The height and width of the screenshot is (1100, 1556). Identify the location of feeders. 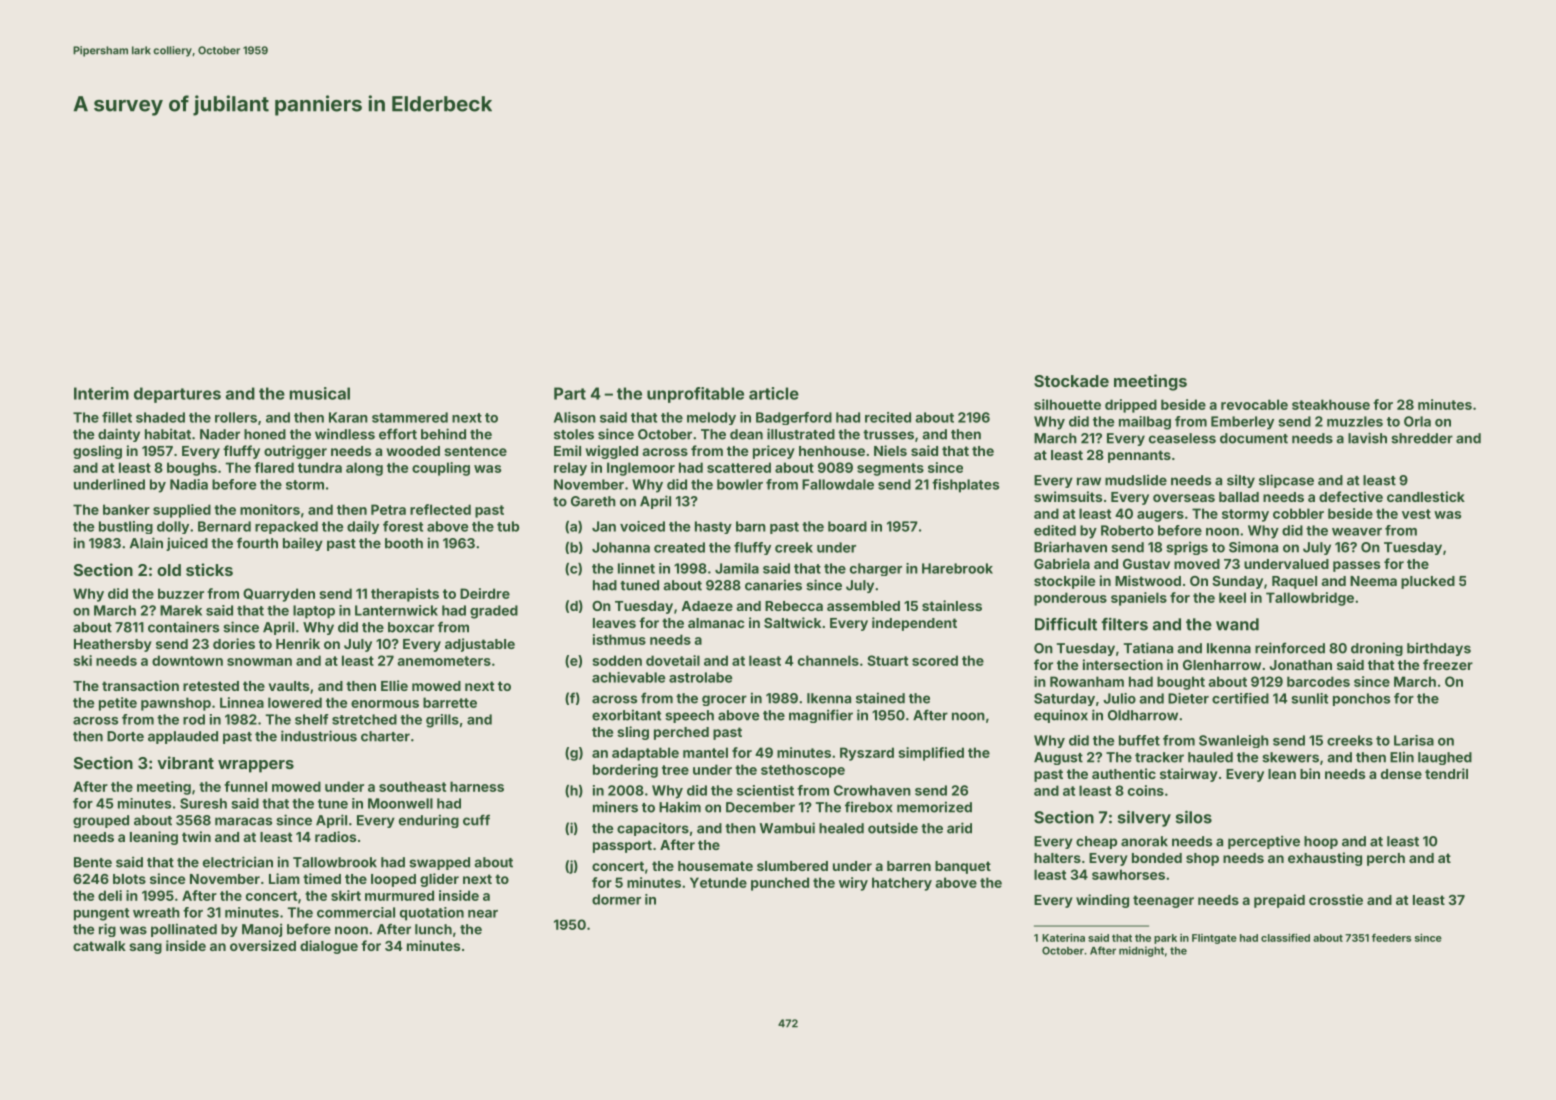
(1391, 938).
